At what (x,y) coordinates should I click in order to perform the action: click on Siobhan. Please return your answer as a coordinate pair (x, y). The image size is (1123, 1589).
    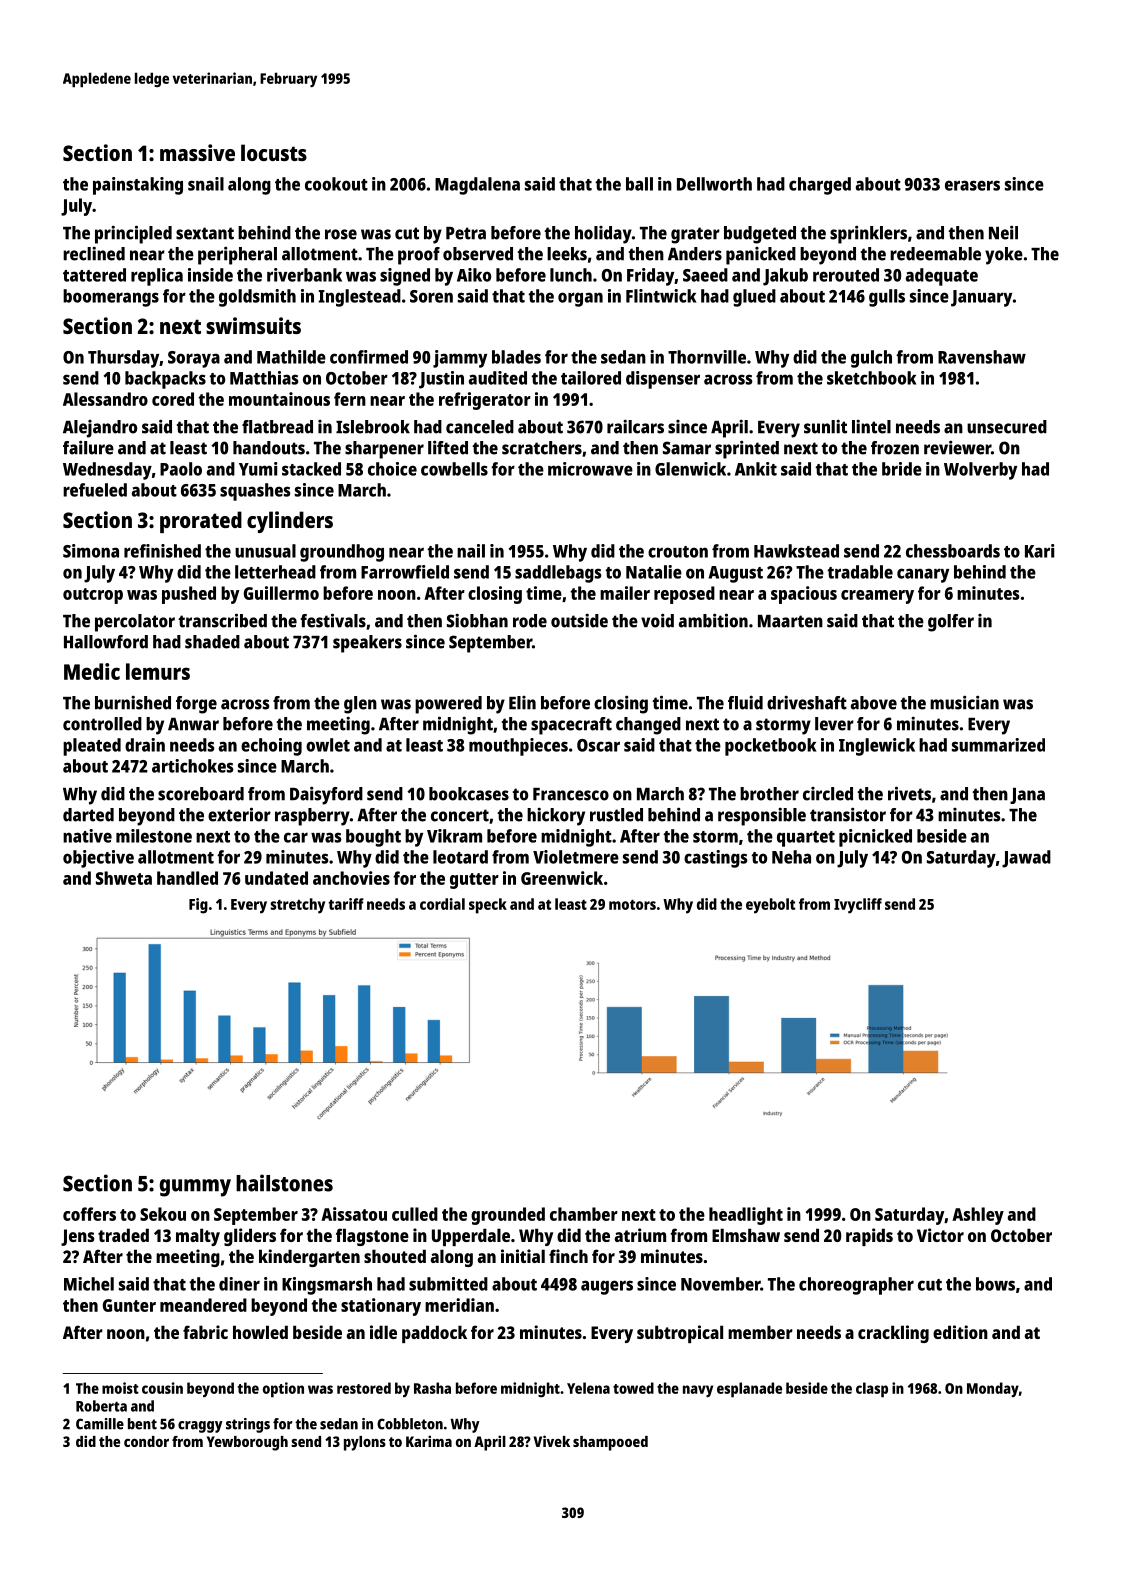
    Looking at the image, I should click on (477, 621).
